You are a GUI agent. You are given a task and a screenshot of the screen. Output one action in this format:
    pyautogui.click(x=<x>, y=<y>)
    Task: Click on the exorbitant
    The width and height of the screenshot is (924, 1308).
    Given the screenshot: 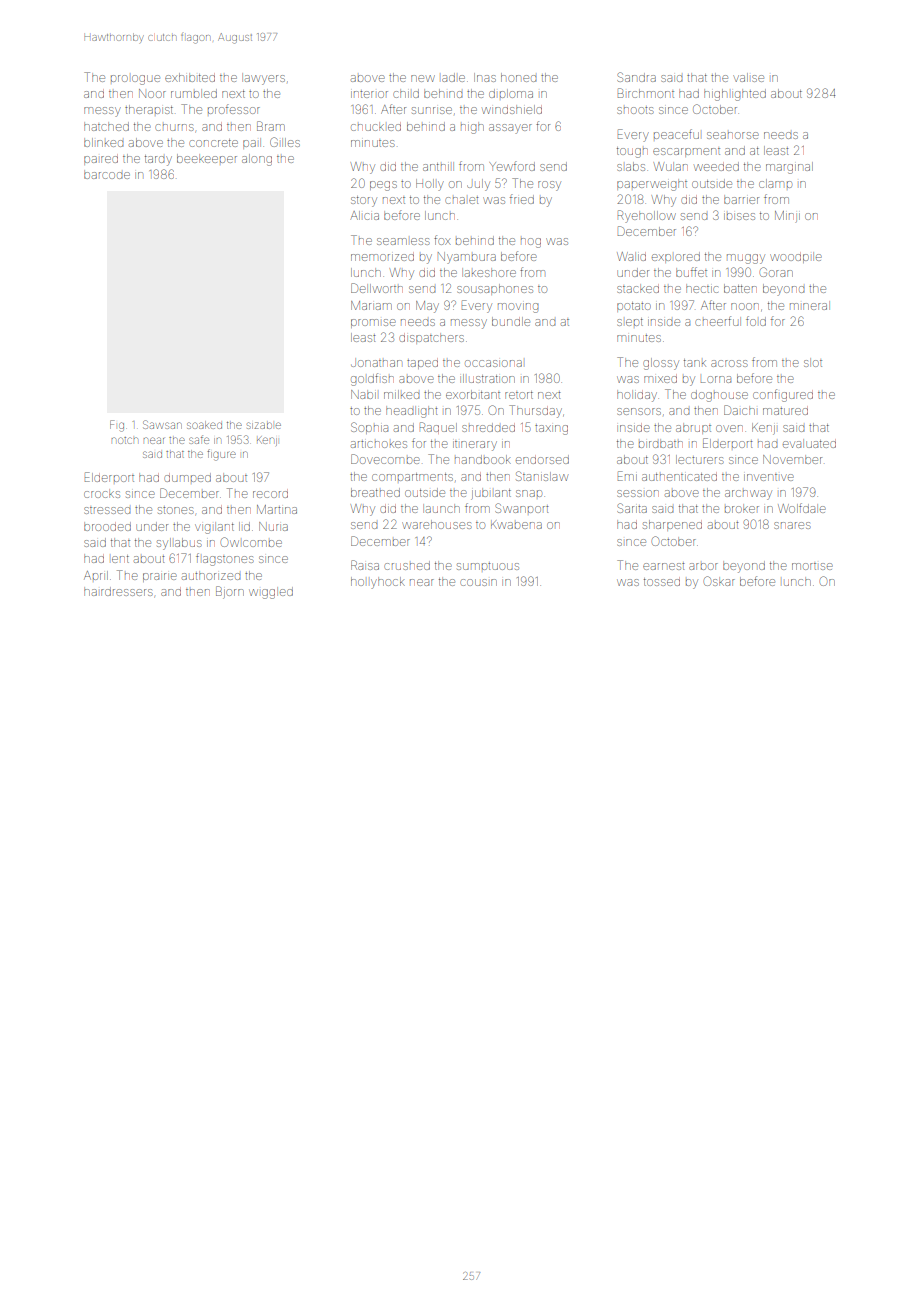 What is the action you would take?
    pyautogui.click(x=473, y=394)
